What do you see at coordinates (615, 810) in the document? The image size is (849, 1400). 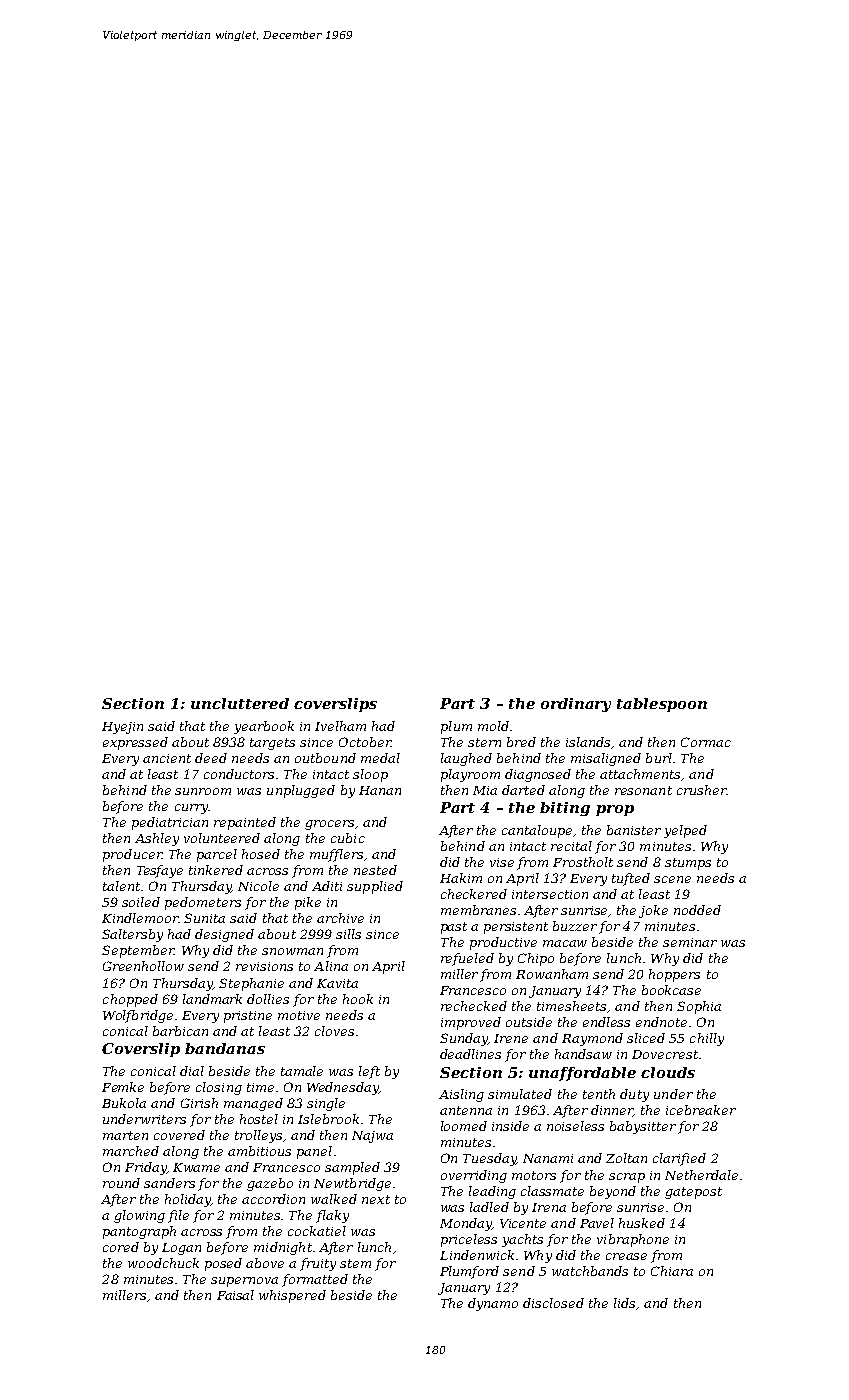 I see `prop` at bounding box center [615, 810].
